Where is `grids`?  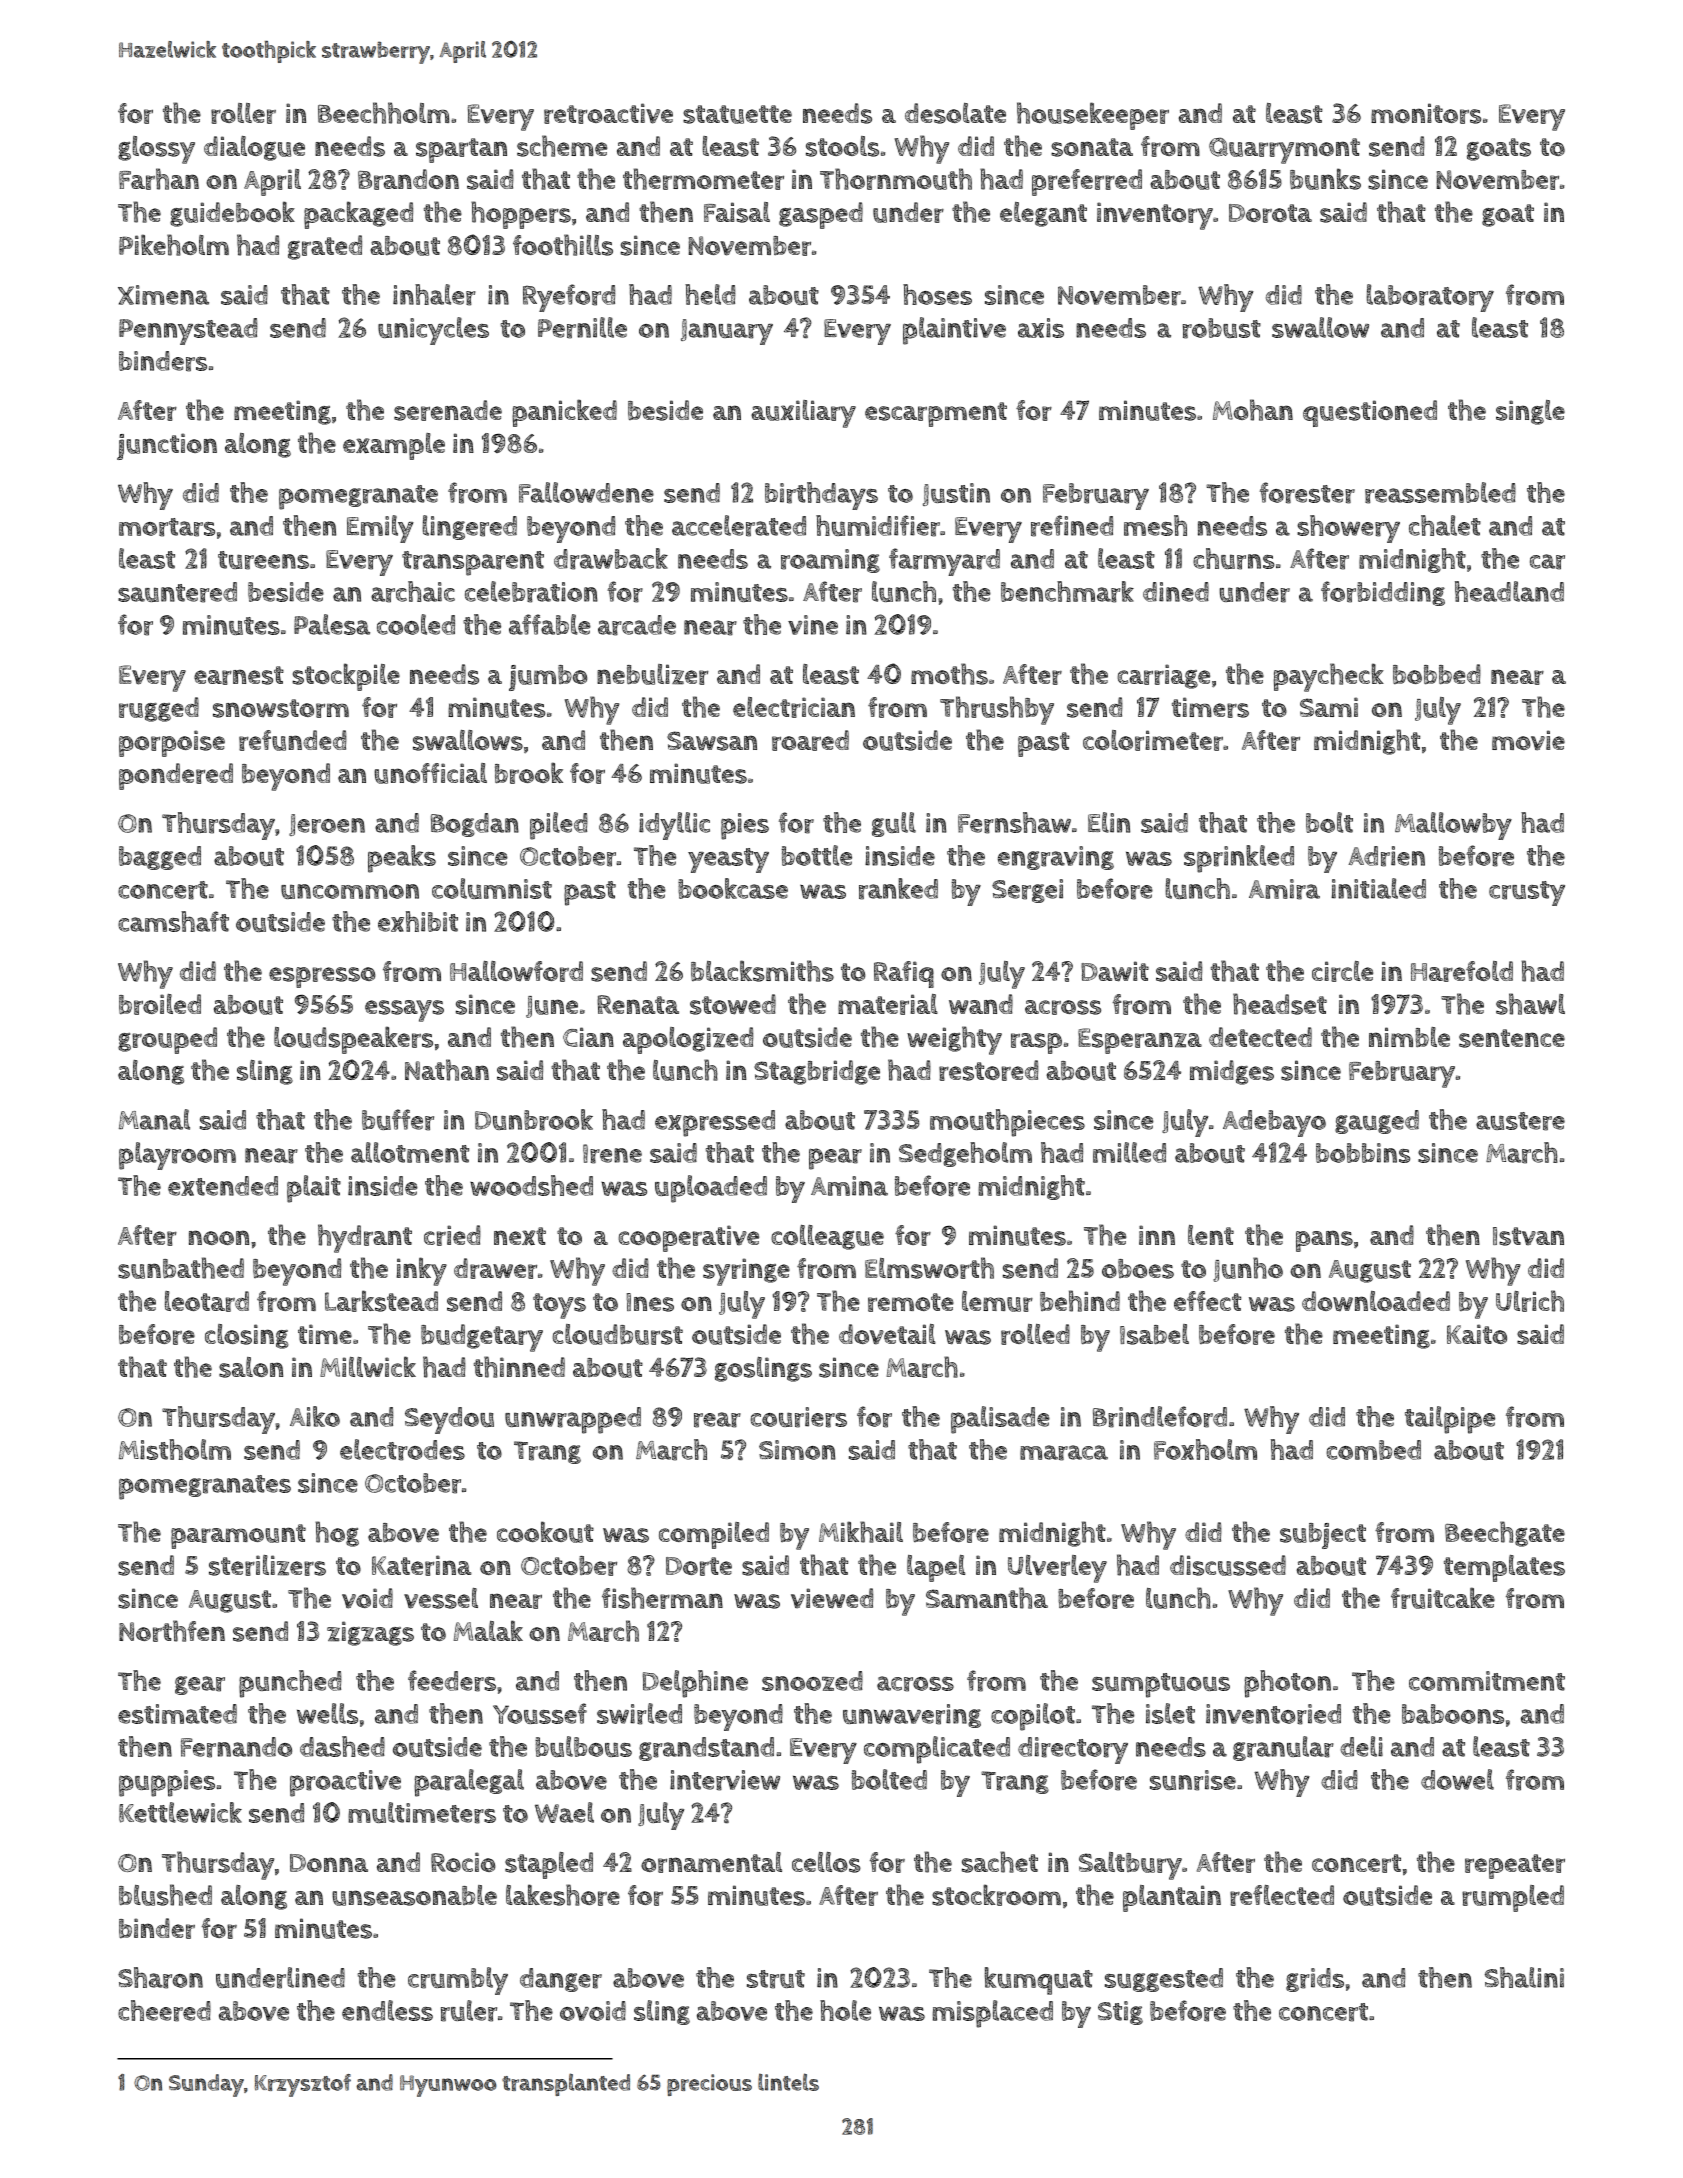 grids is located at coordinates (1315, 1980).
